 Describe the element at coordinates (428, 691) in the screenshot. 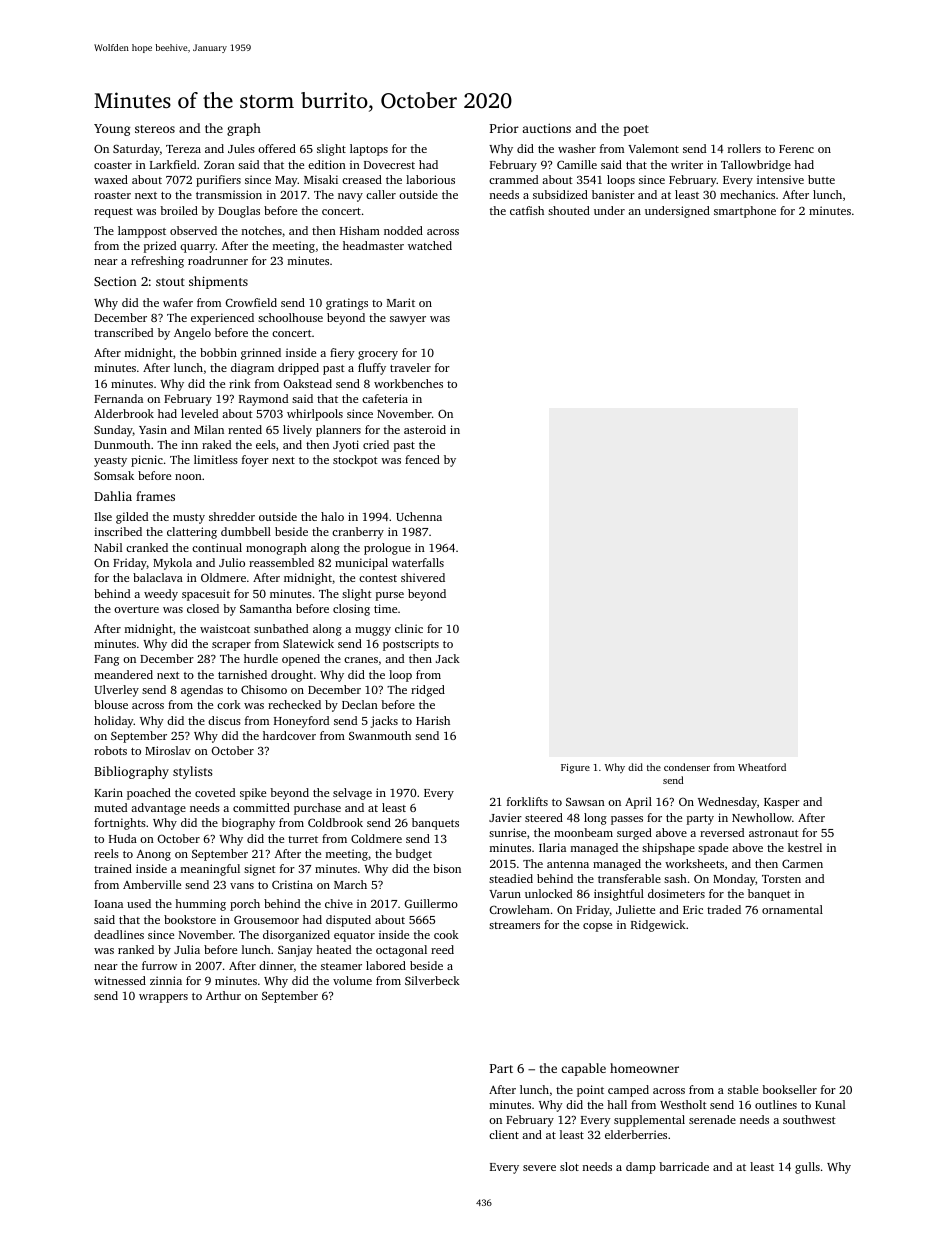

I see `ridged` at that location.
